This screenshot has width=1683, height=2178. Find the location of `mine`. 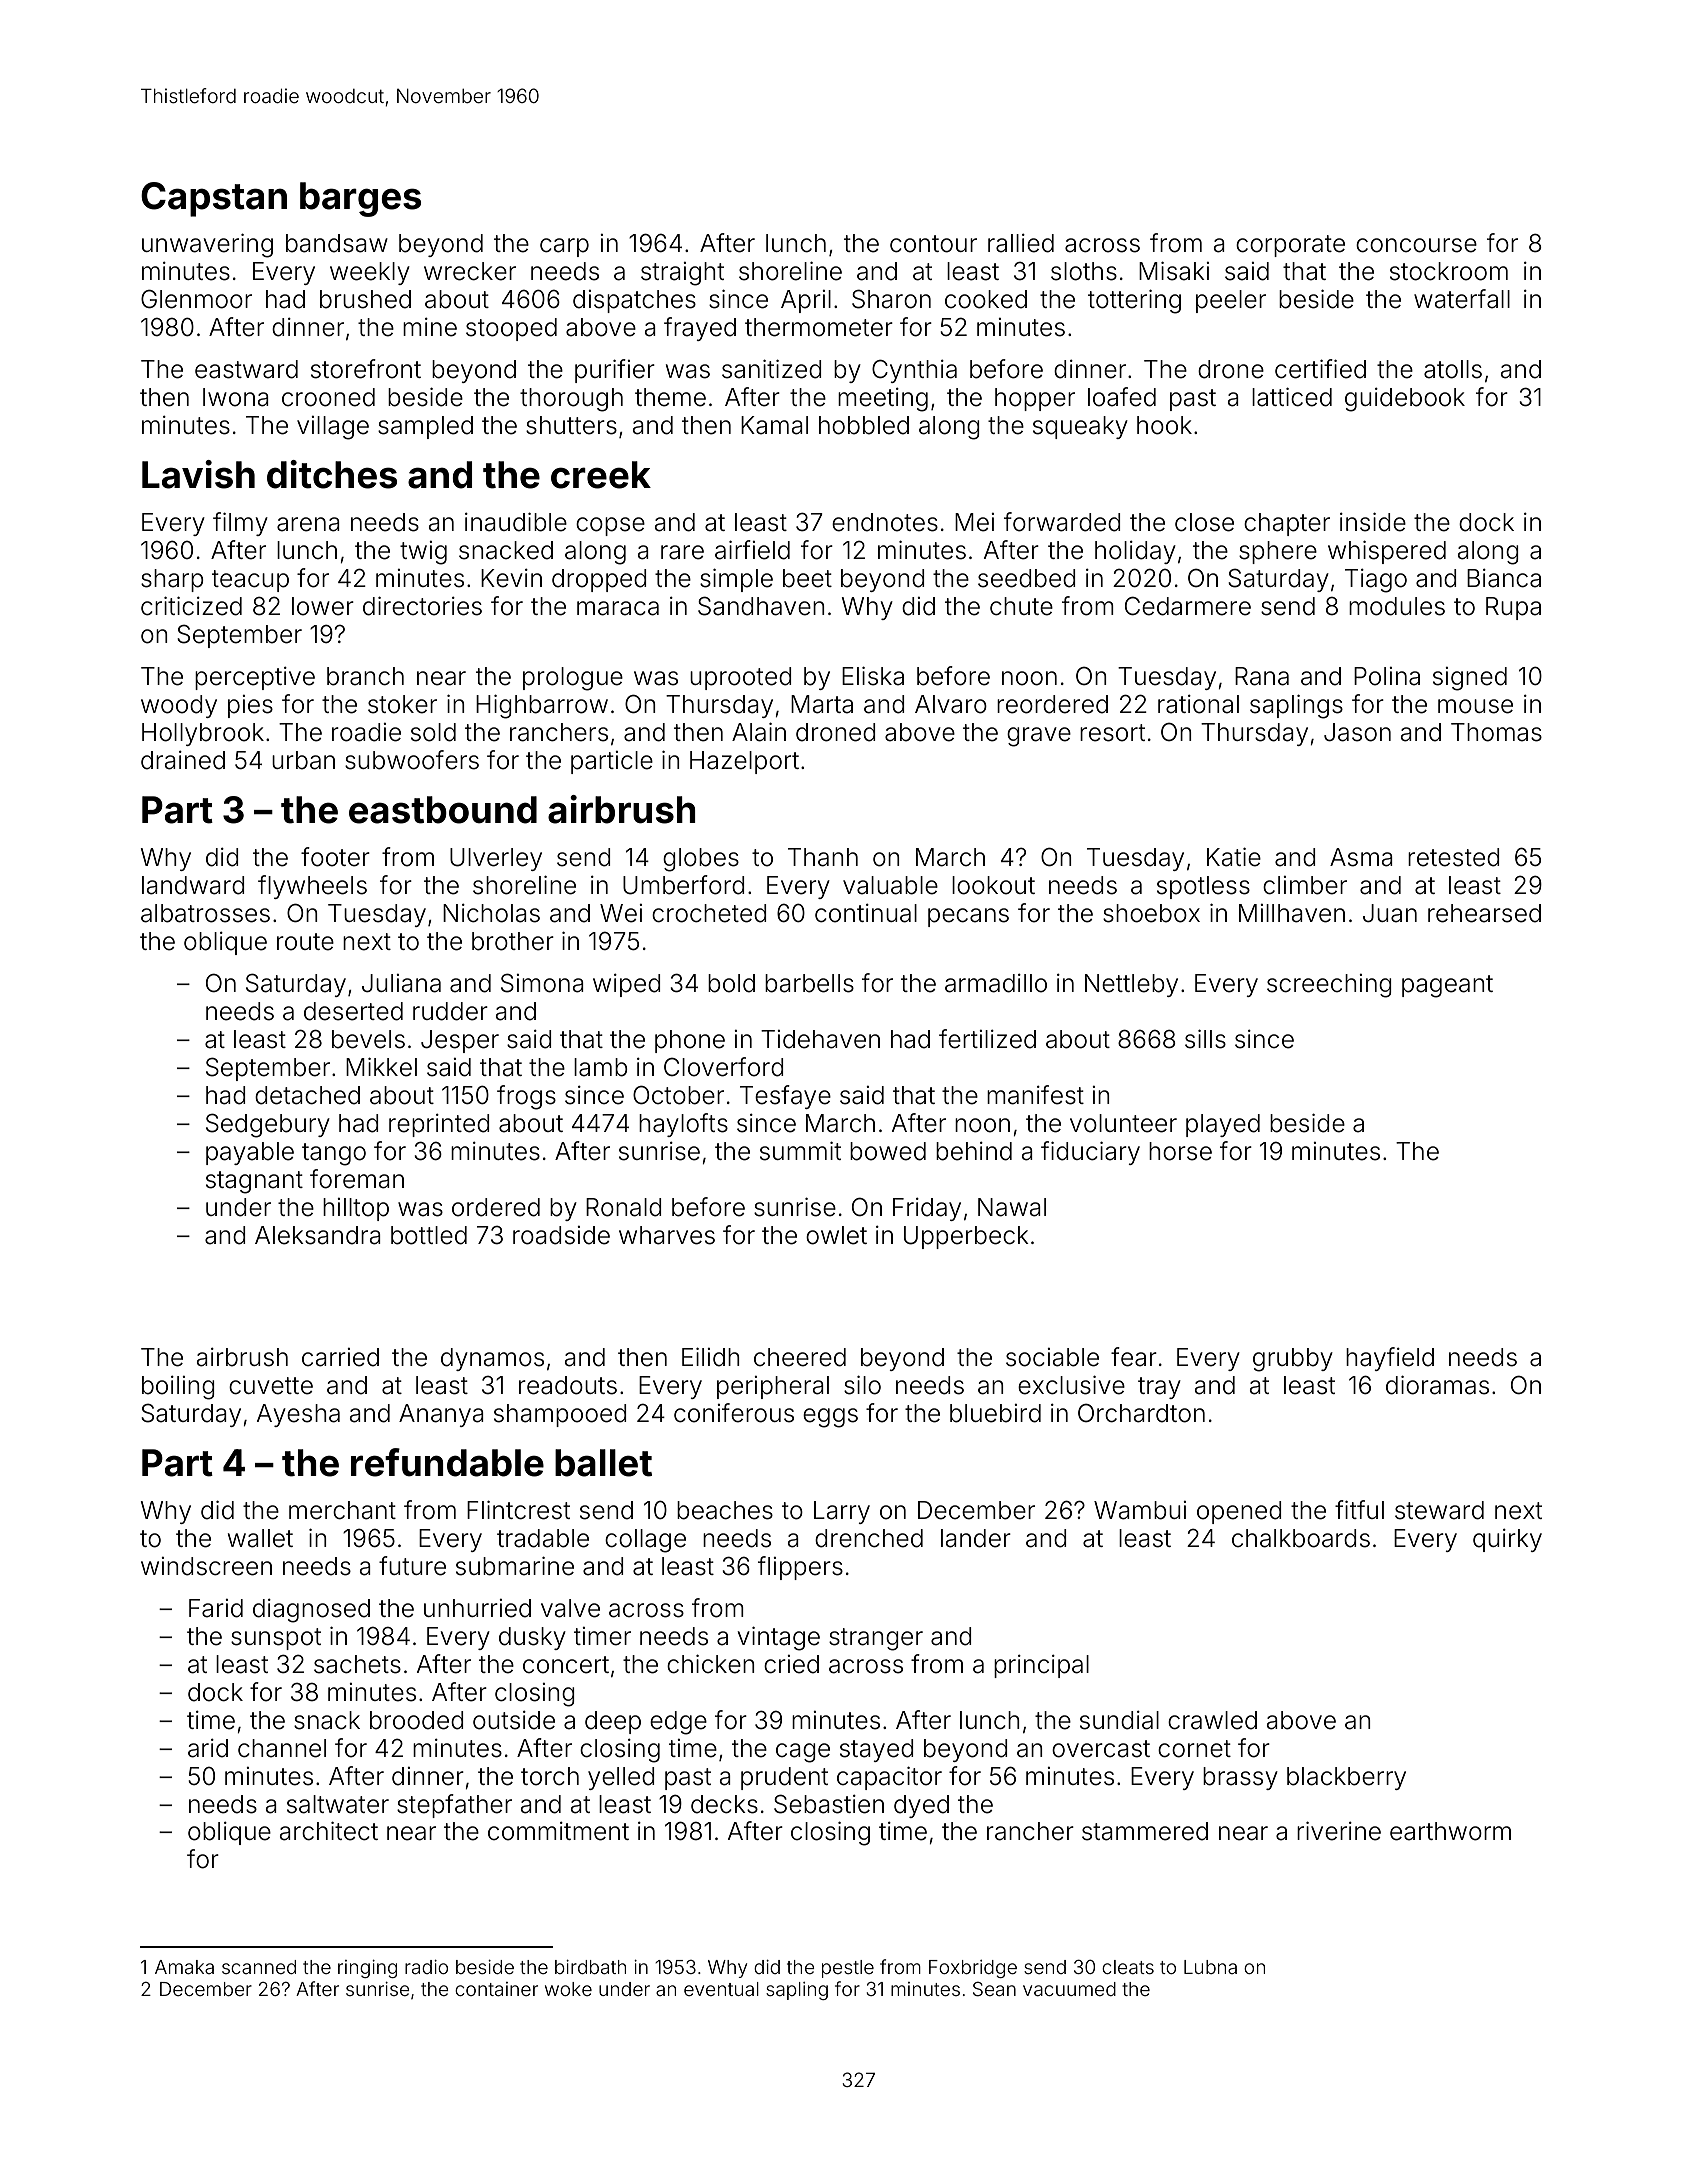

mine is located at coordinates (430, 327).
